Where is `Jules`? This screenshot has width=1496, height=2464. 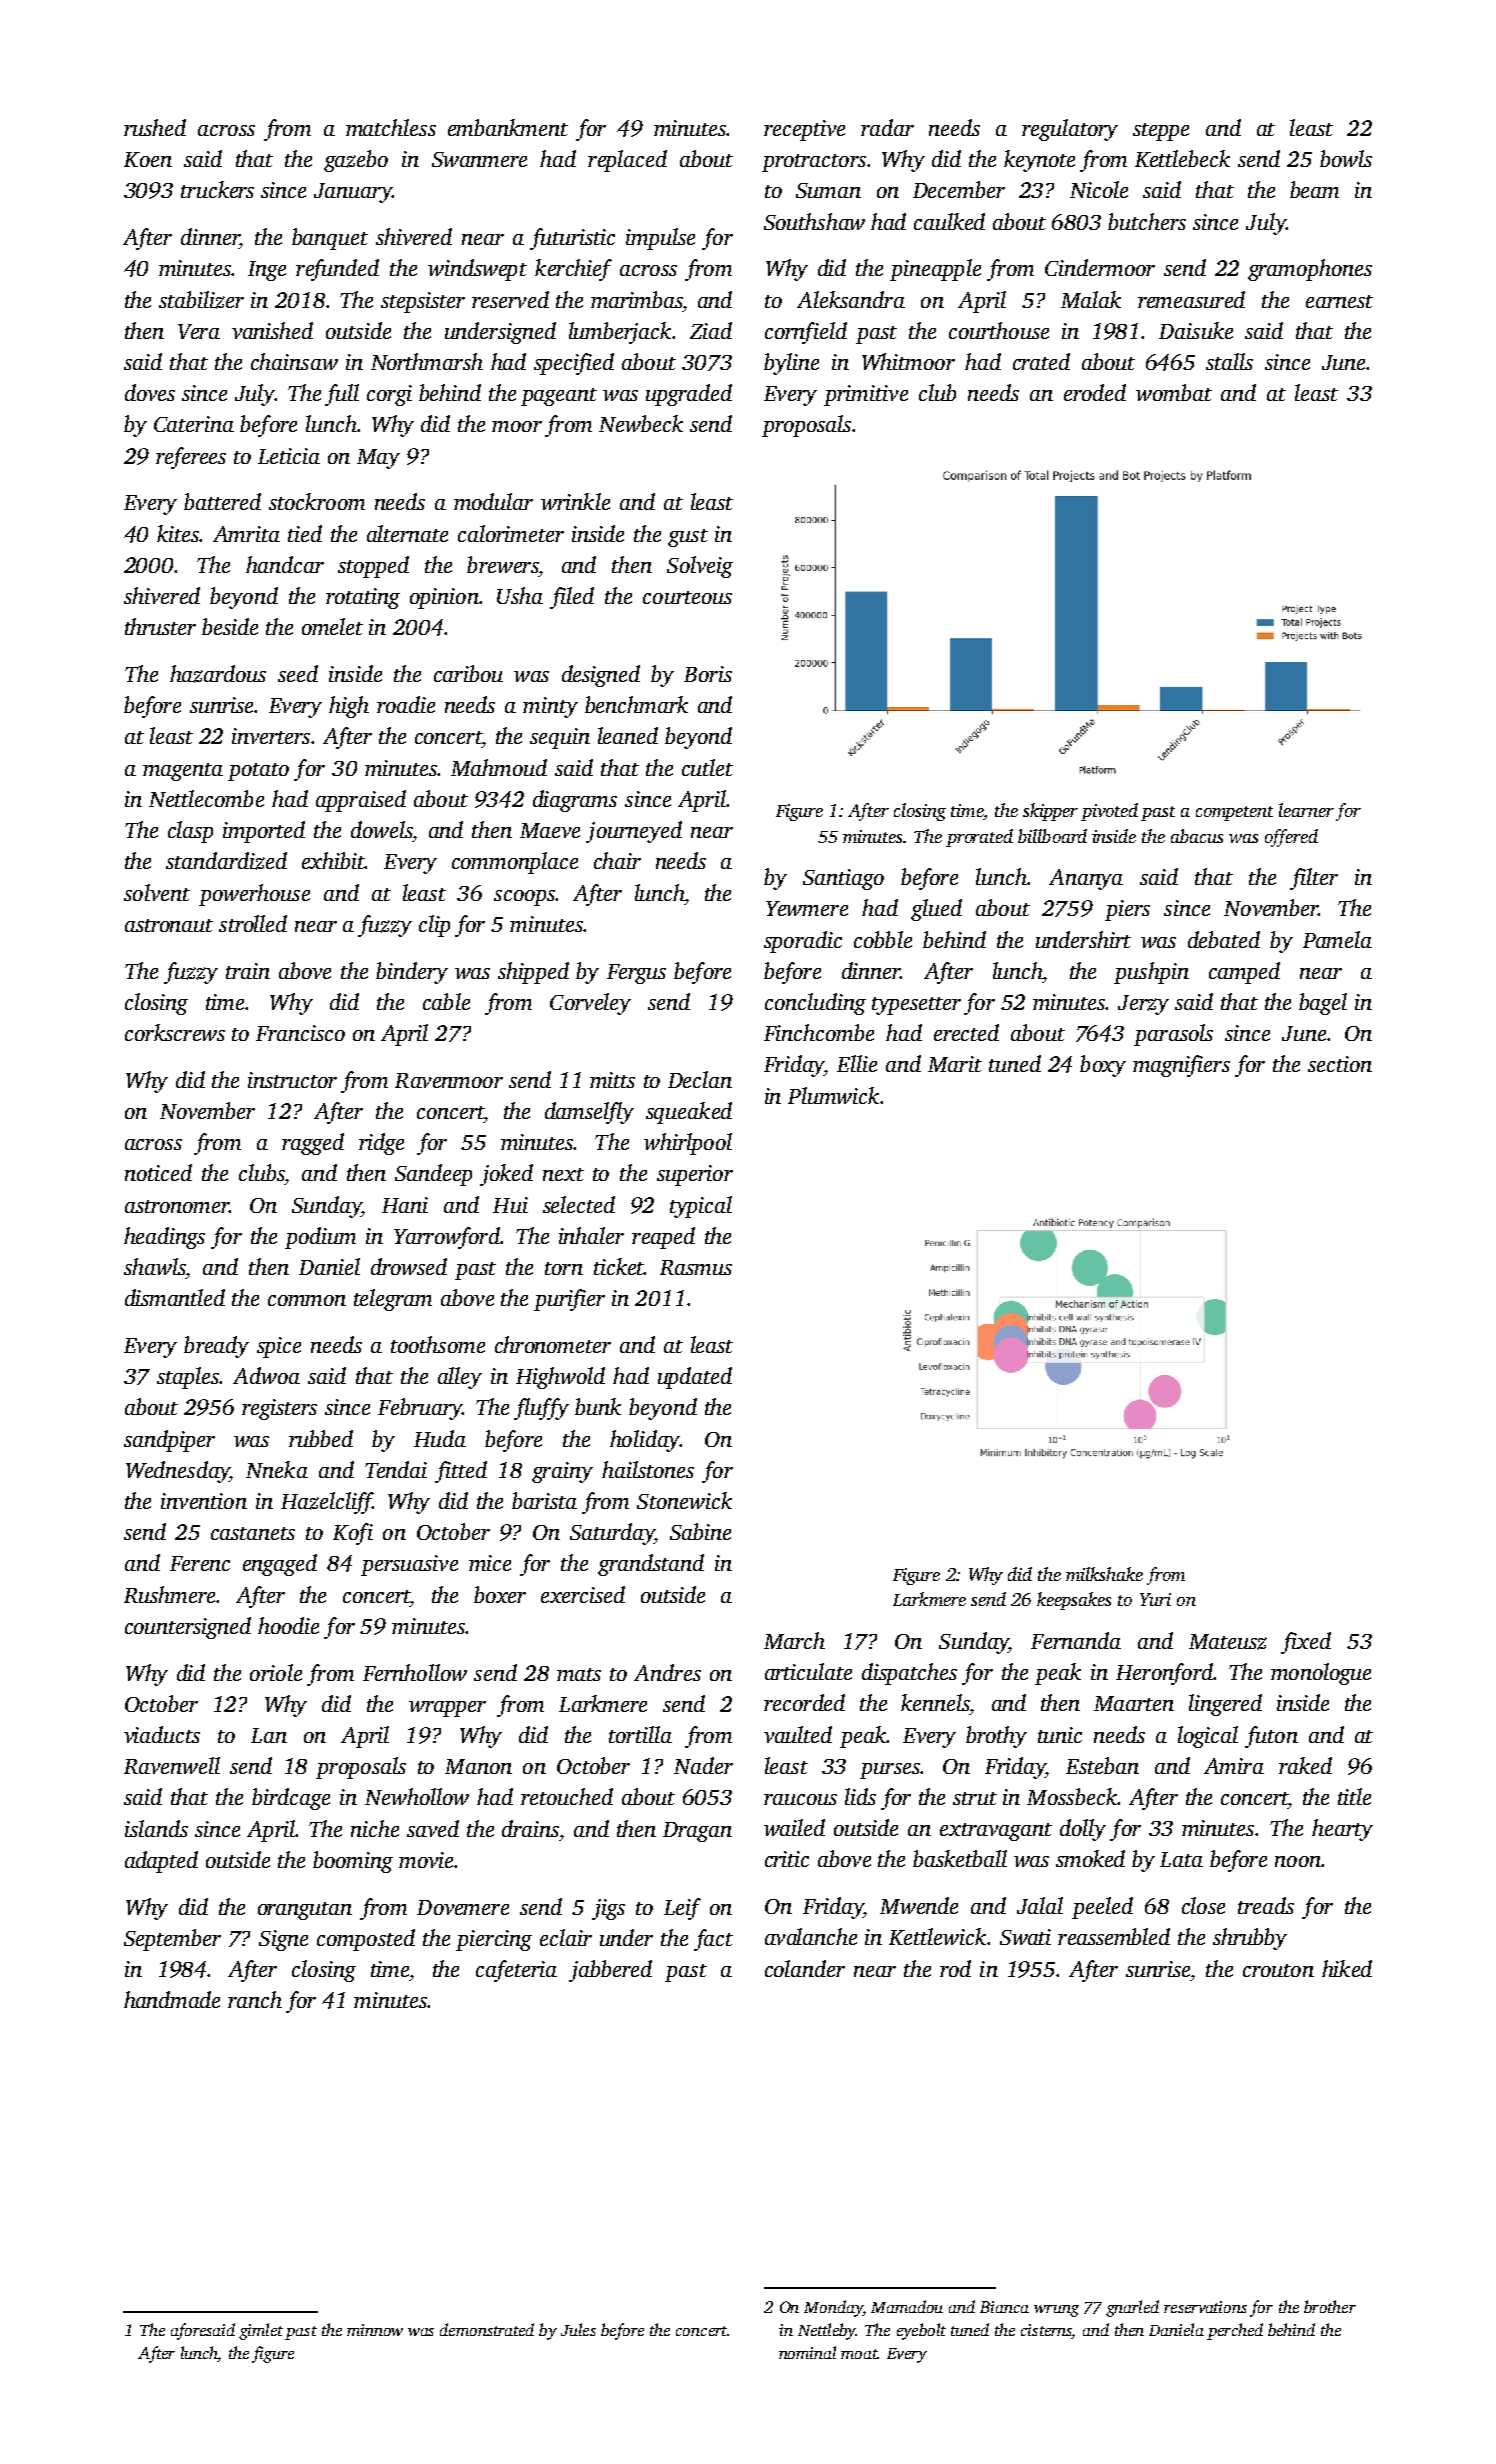 Jules is located at coordinates (578, 2329).
